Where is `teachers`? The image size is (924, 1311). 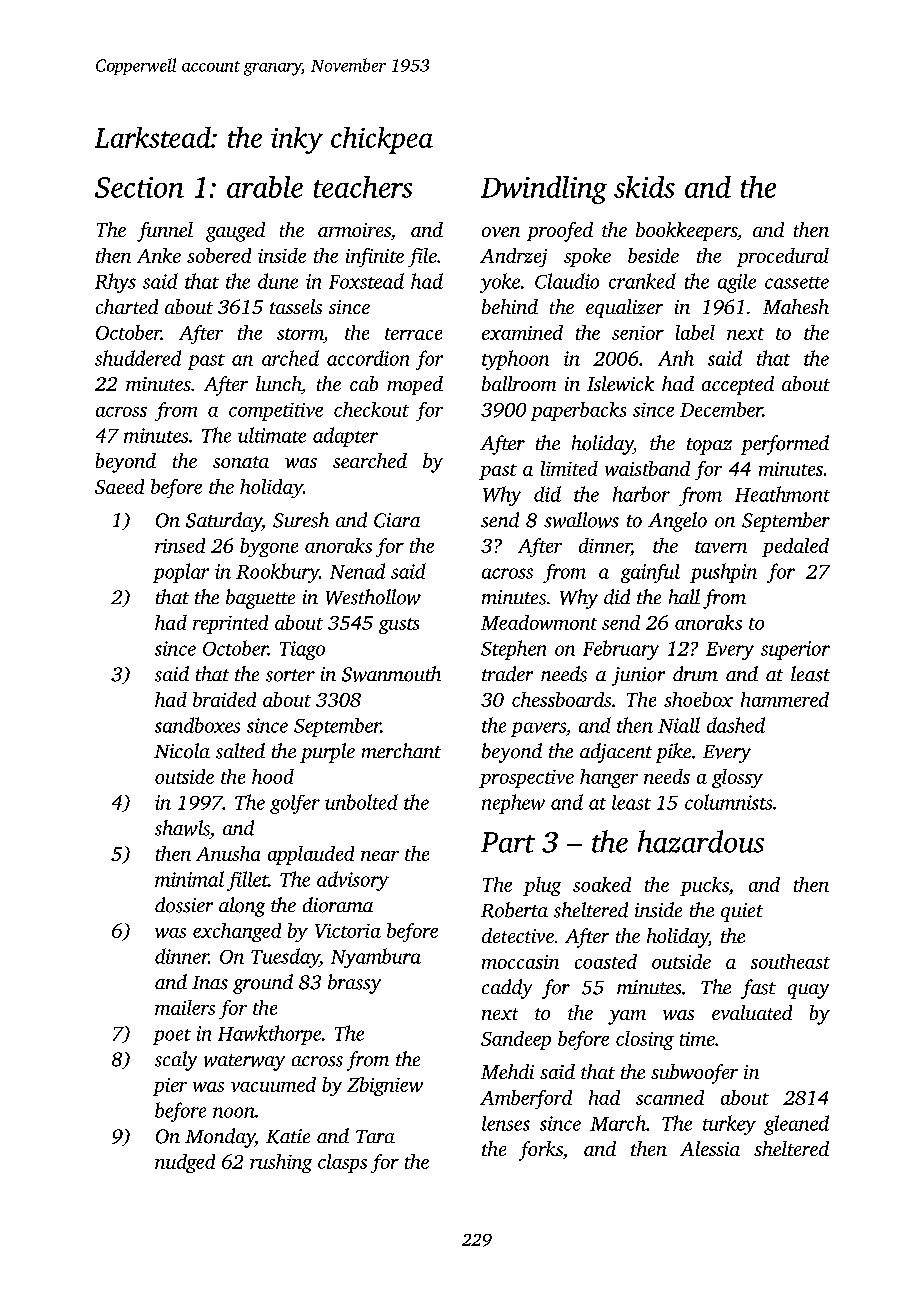
teachers is located at coordinates (363, 187).
